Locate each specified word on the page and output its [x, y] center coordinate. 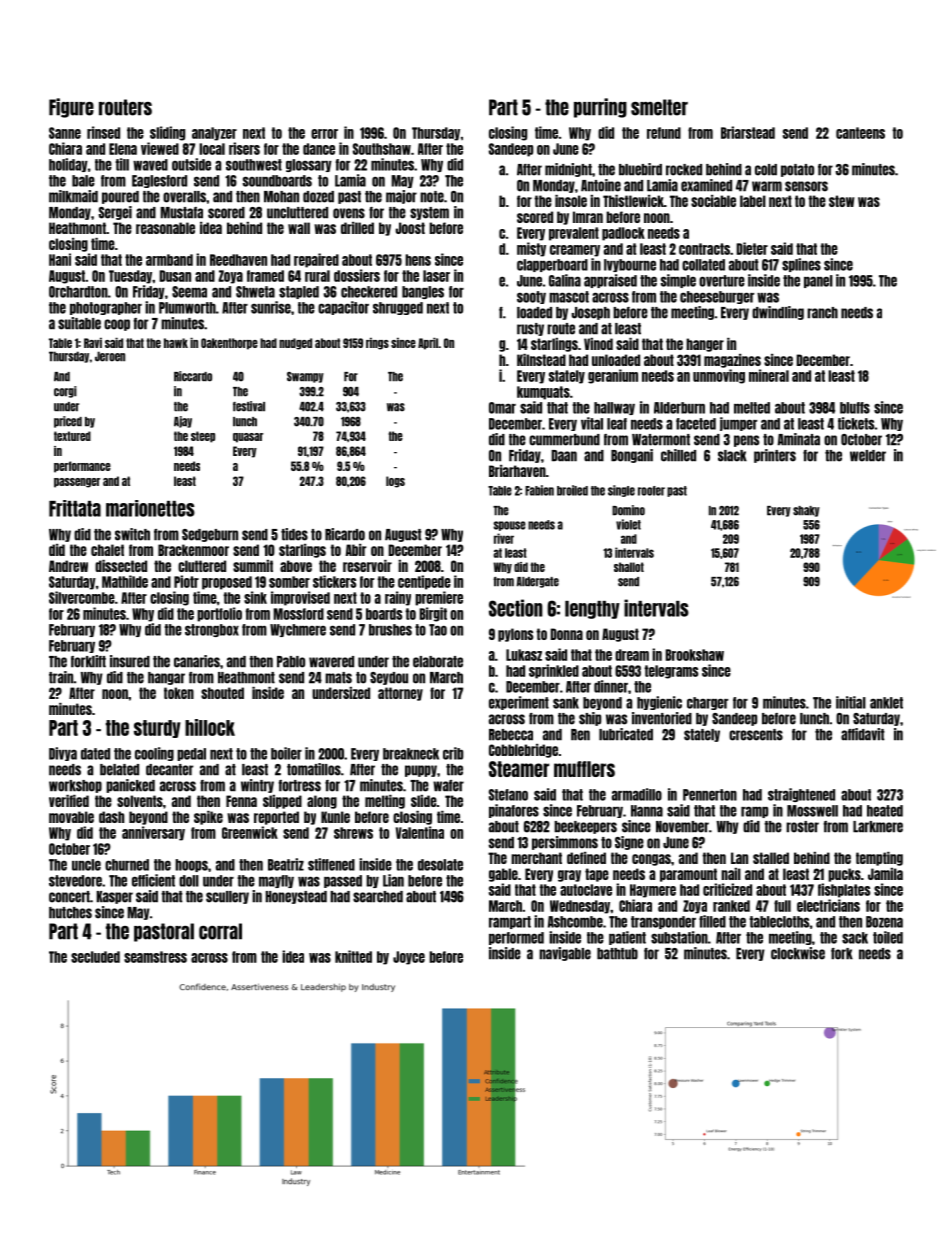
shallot [629, 567]
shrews [353, 833]
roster [802, 827]
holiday [68, 165]
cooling [154, 754]
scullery [227, 897]
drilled [357, 228]
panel [818, 281]
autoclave [586, 890]
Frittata [75, 508]
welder [868, 456]
